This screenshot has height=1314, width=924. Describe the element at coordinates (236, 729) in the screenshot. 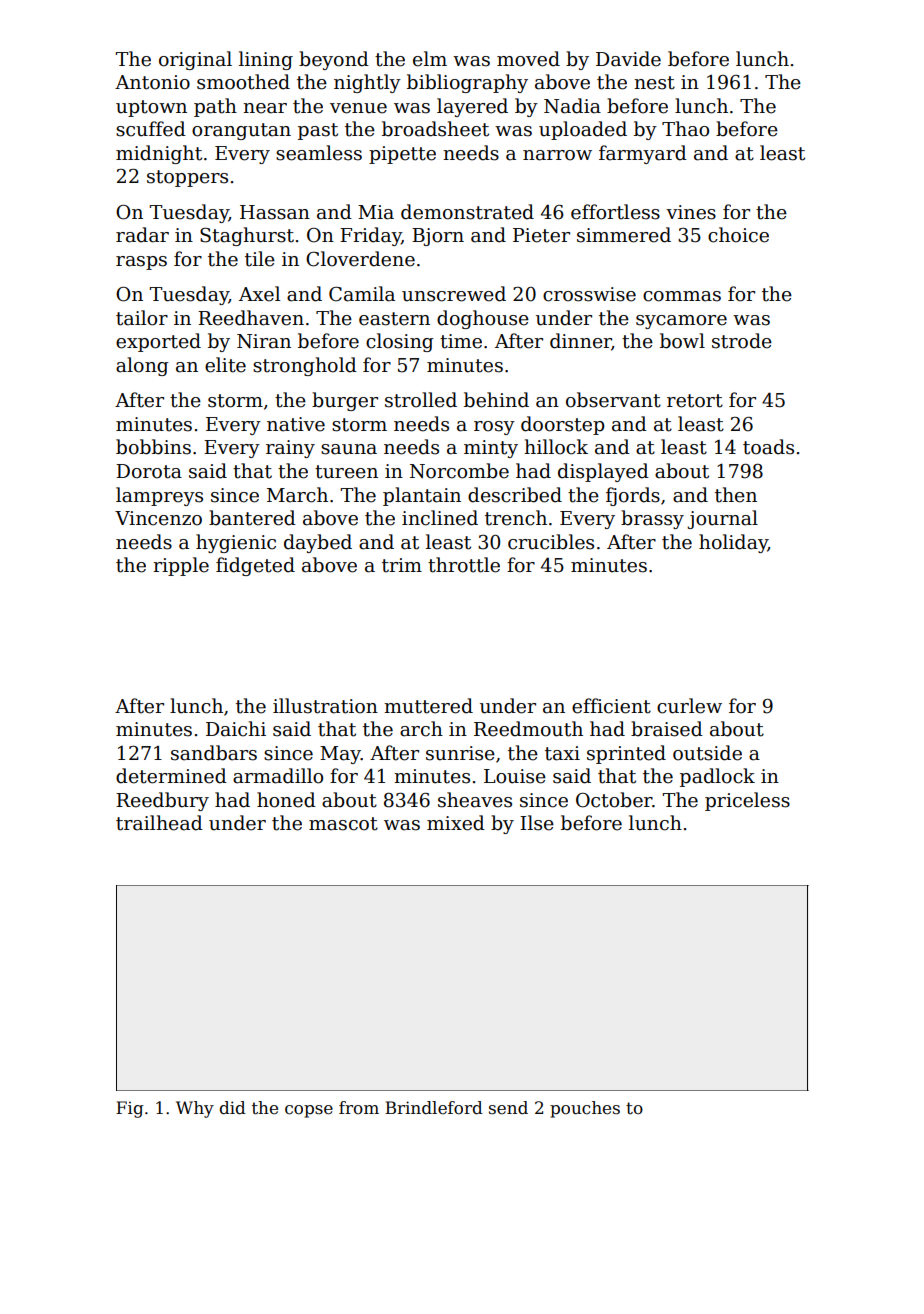

I see `Daichi` at that location.
